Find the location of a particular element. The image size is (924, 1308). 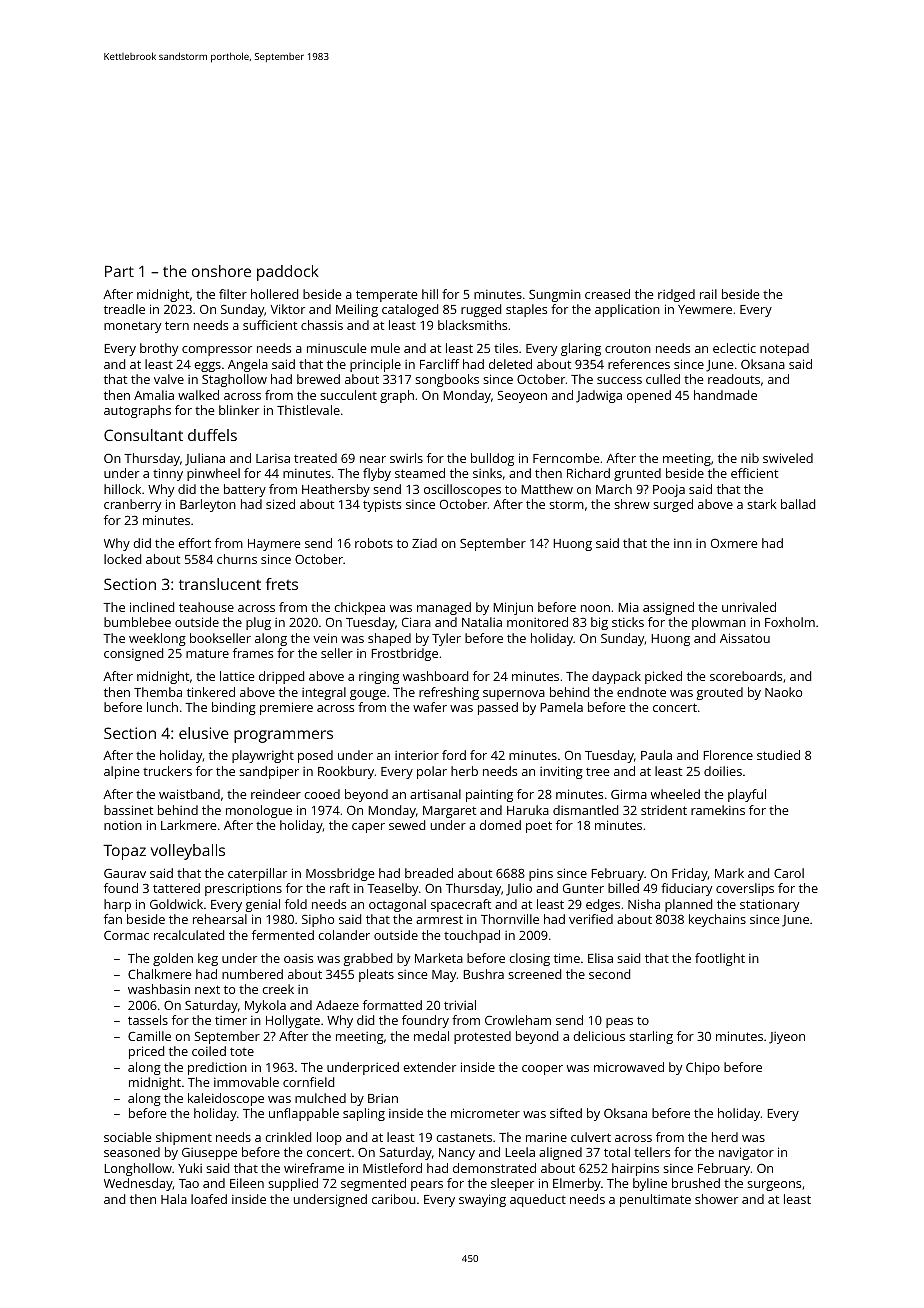

unrivaled is located at coordinates (749, 607).
